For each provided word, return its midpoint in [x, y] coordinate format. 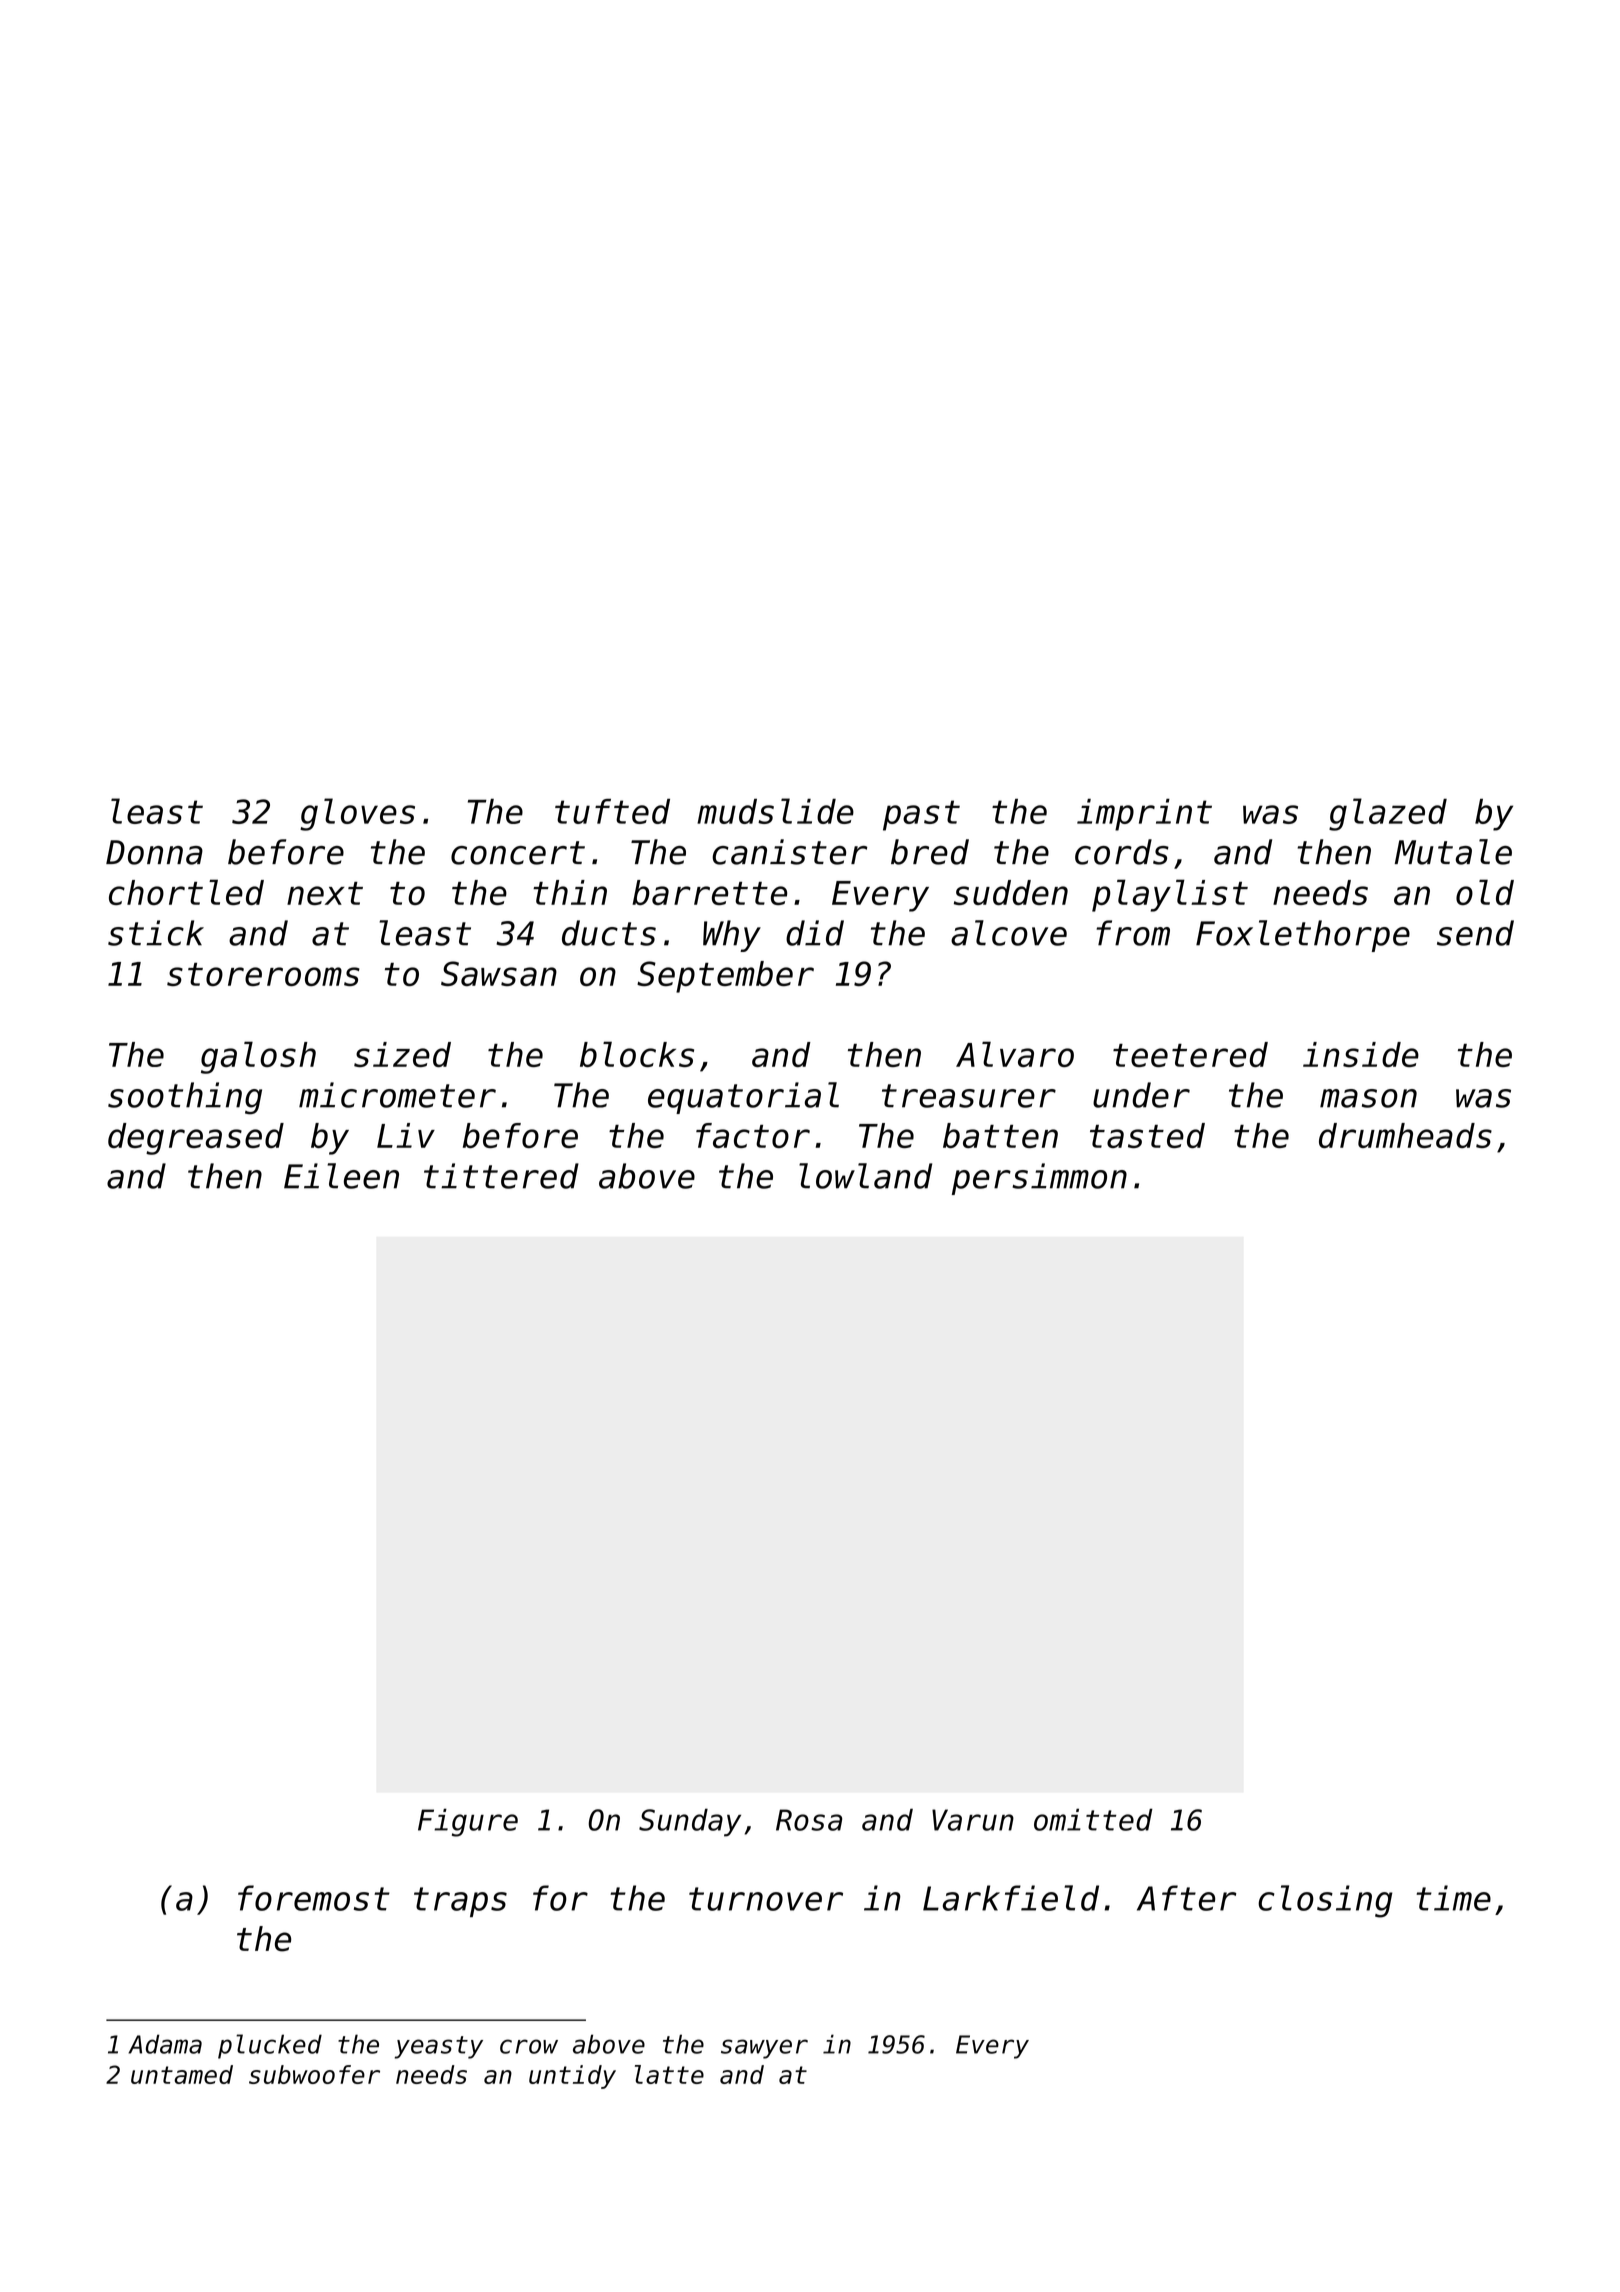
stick [156, 933]
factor [753, 1135]
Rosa [809, 1820]
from [1133, 933]
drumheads [1405, 1135]
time [1453, 1898]
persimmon [1039, 1179]
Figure [468, 1822]
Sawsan [499, 973]
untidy [572, 2077]
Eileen [341, 1176]
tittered [501, 1176]
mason [1368, 1098]
